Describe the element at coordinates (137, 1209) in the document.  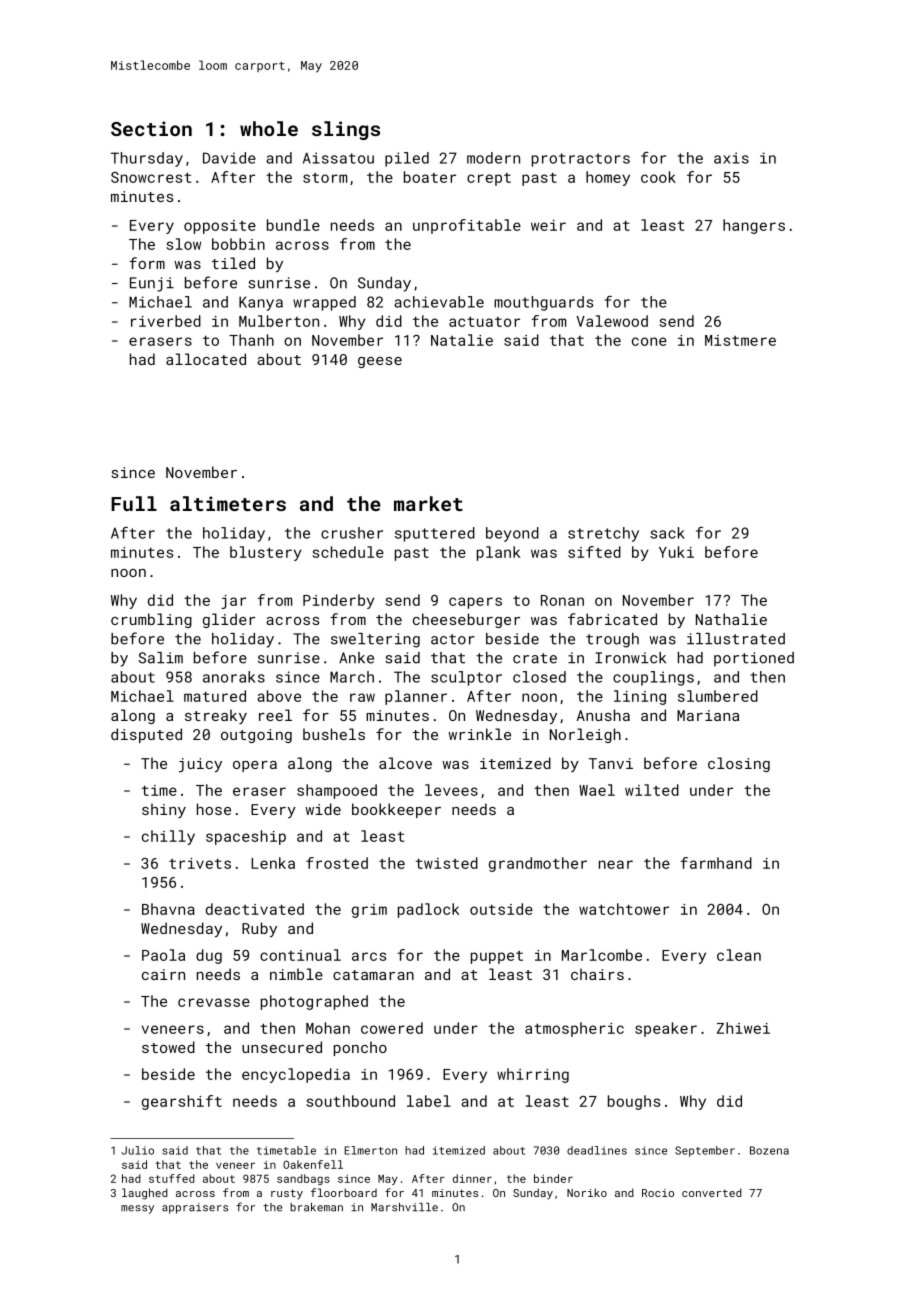
I see `messy` at that location.
